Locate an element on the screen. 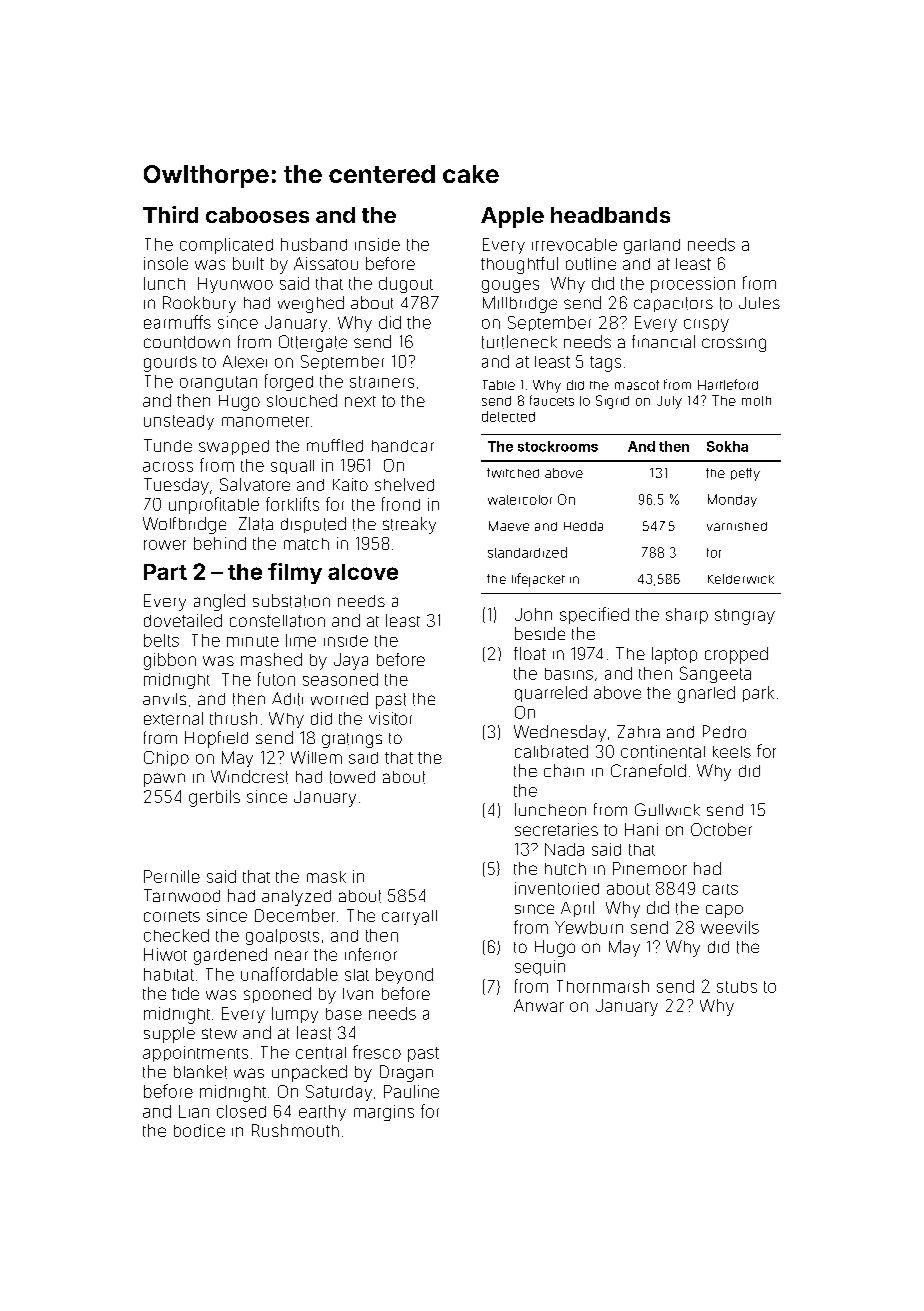  unsteady is located at coordinates (179, 422).
